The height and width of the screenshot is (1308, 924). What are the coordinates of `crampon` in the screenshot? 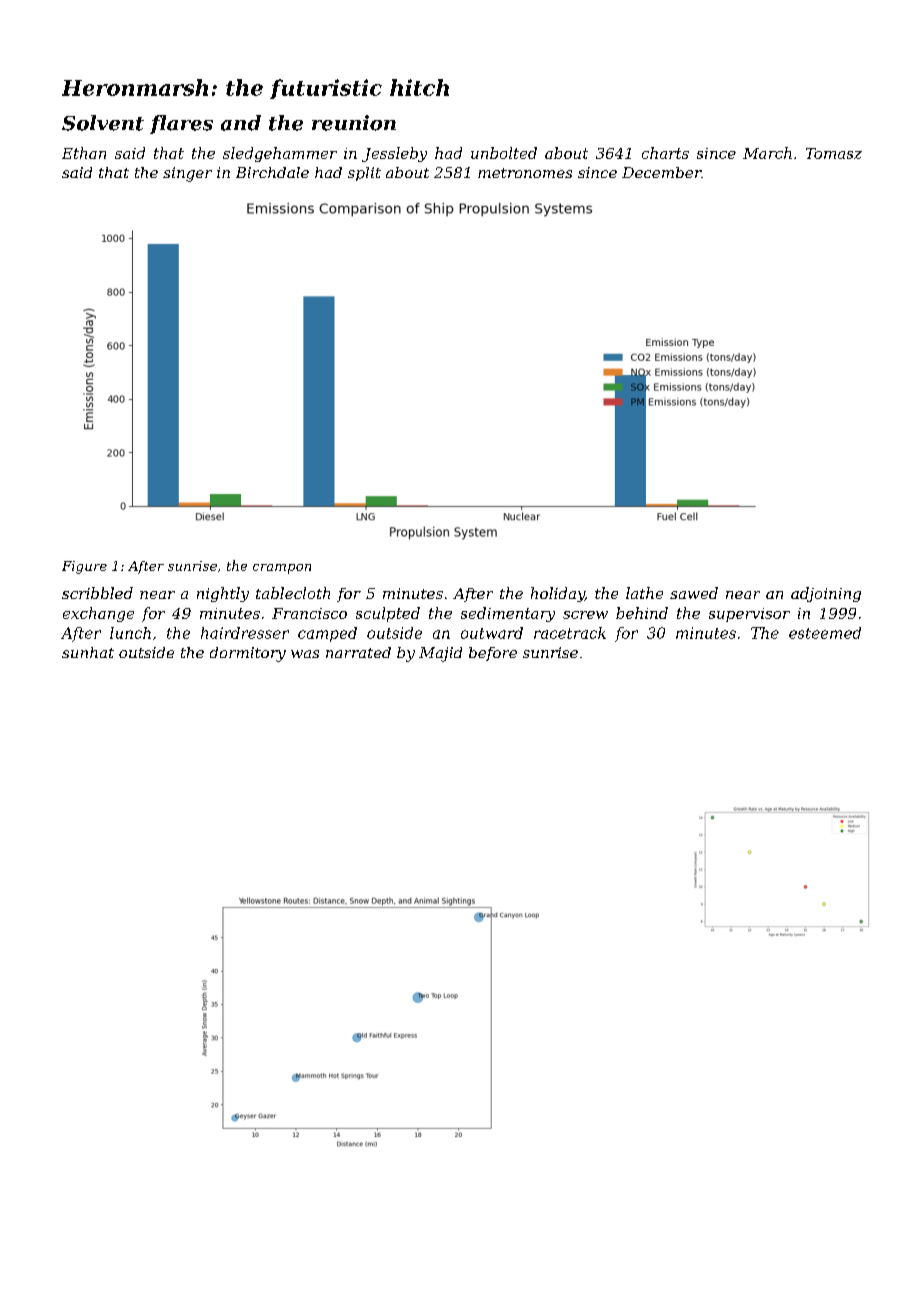 It's located at (282, 569).
